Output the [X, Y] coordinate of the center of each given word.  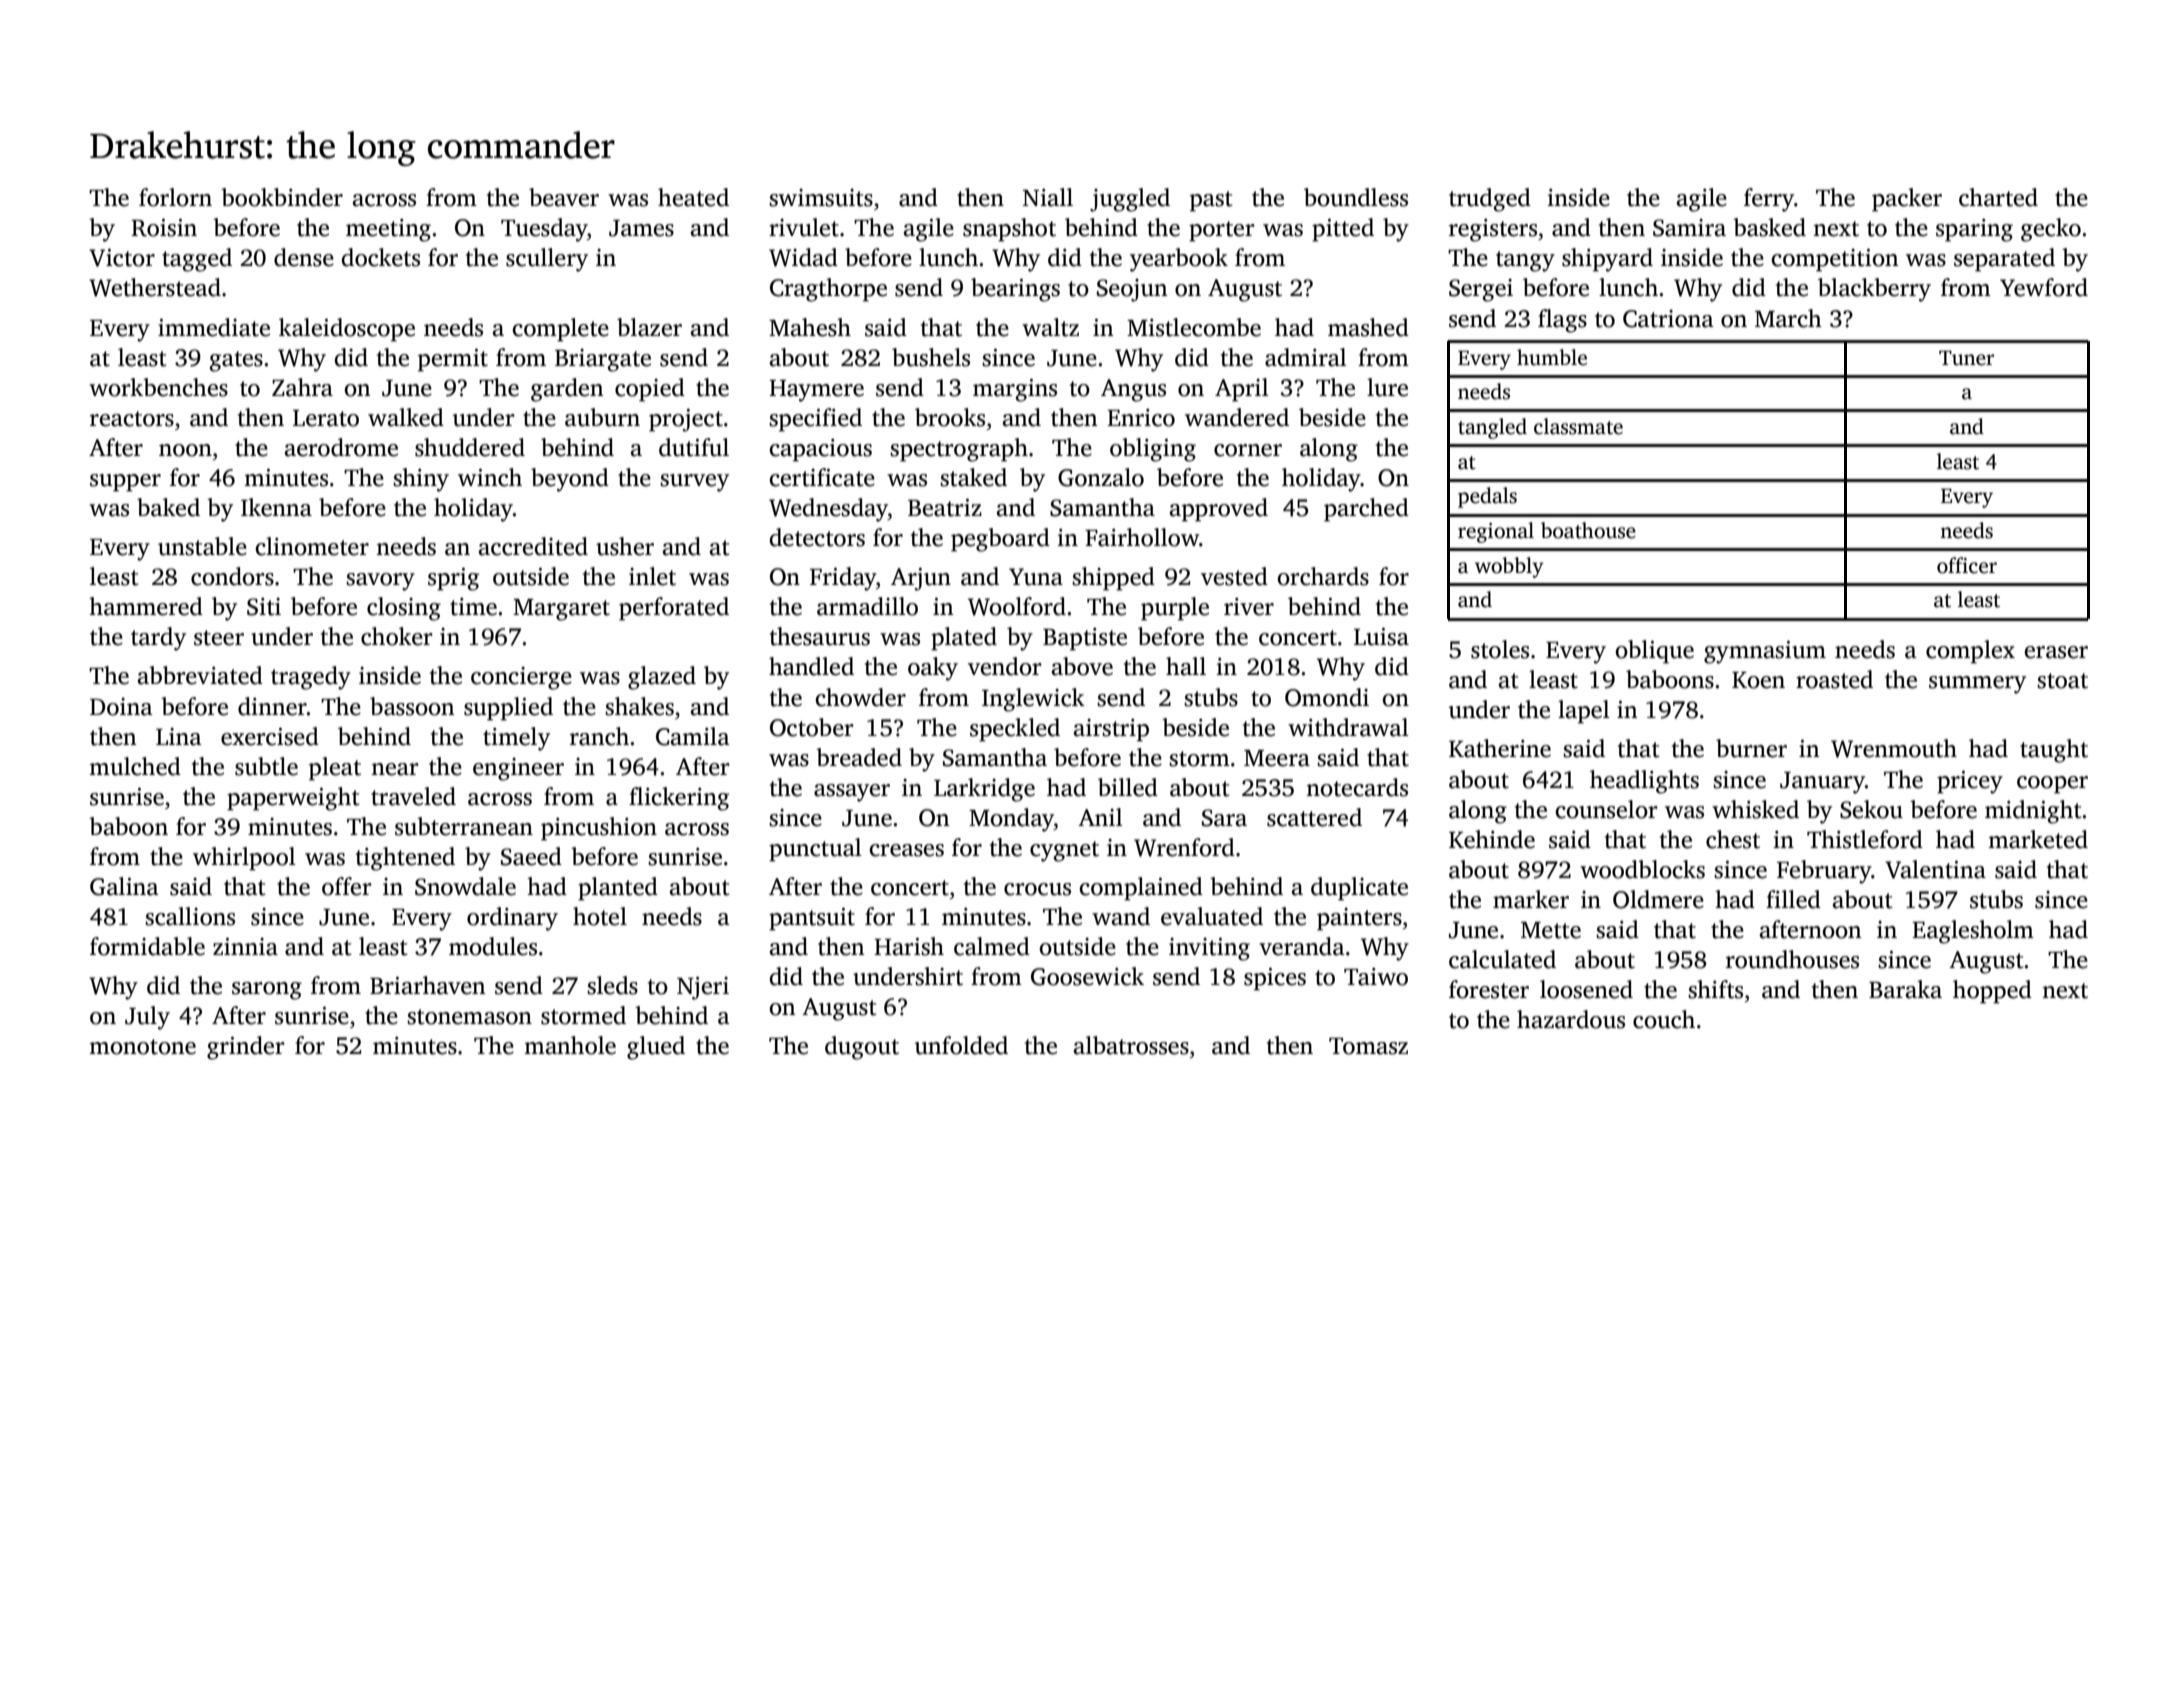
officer [1967, 565]
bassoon [412, 706]
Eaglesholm [1973, 932]
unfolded [961, 1045]
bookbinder [282, 197]
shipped [1113, 579]
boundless [1356, 197]
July [147, 1018]
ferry [1769, 200]
